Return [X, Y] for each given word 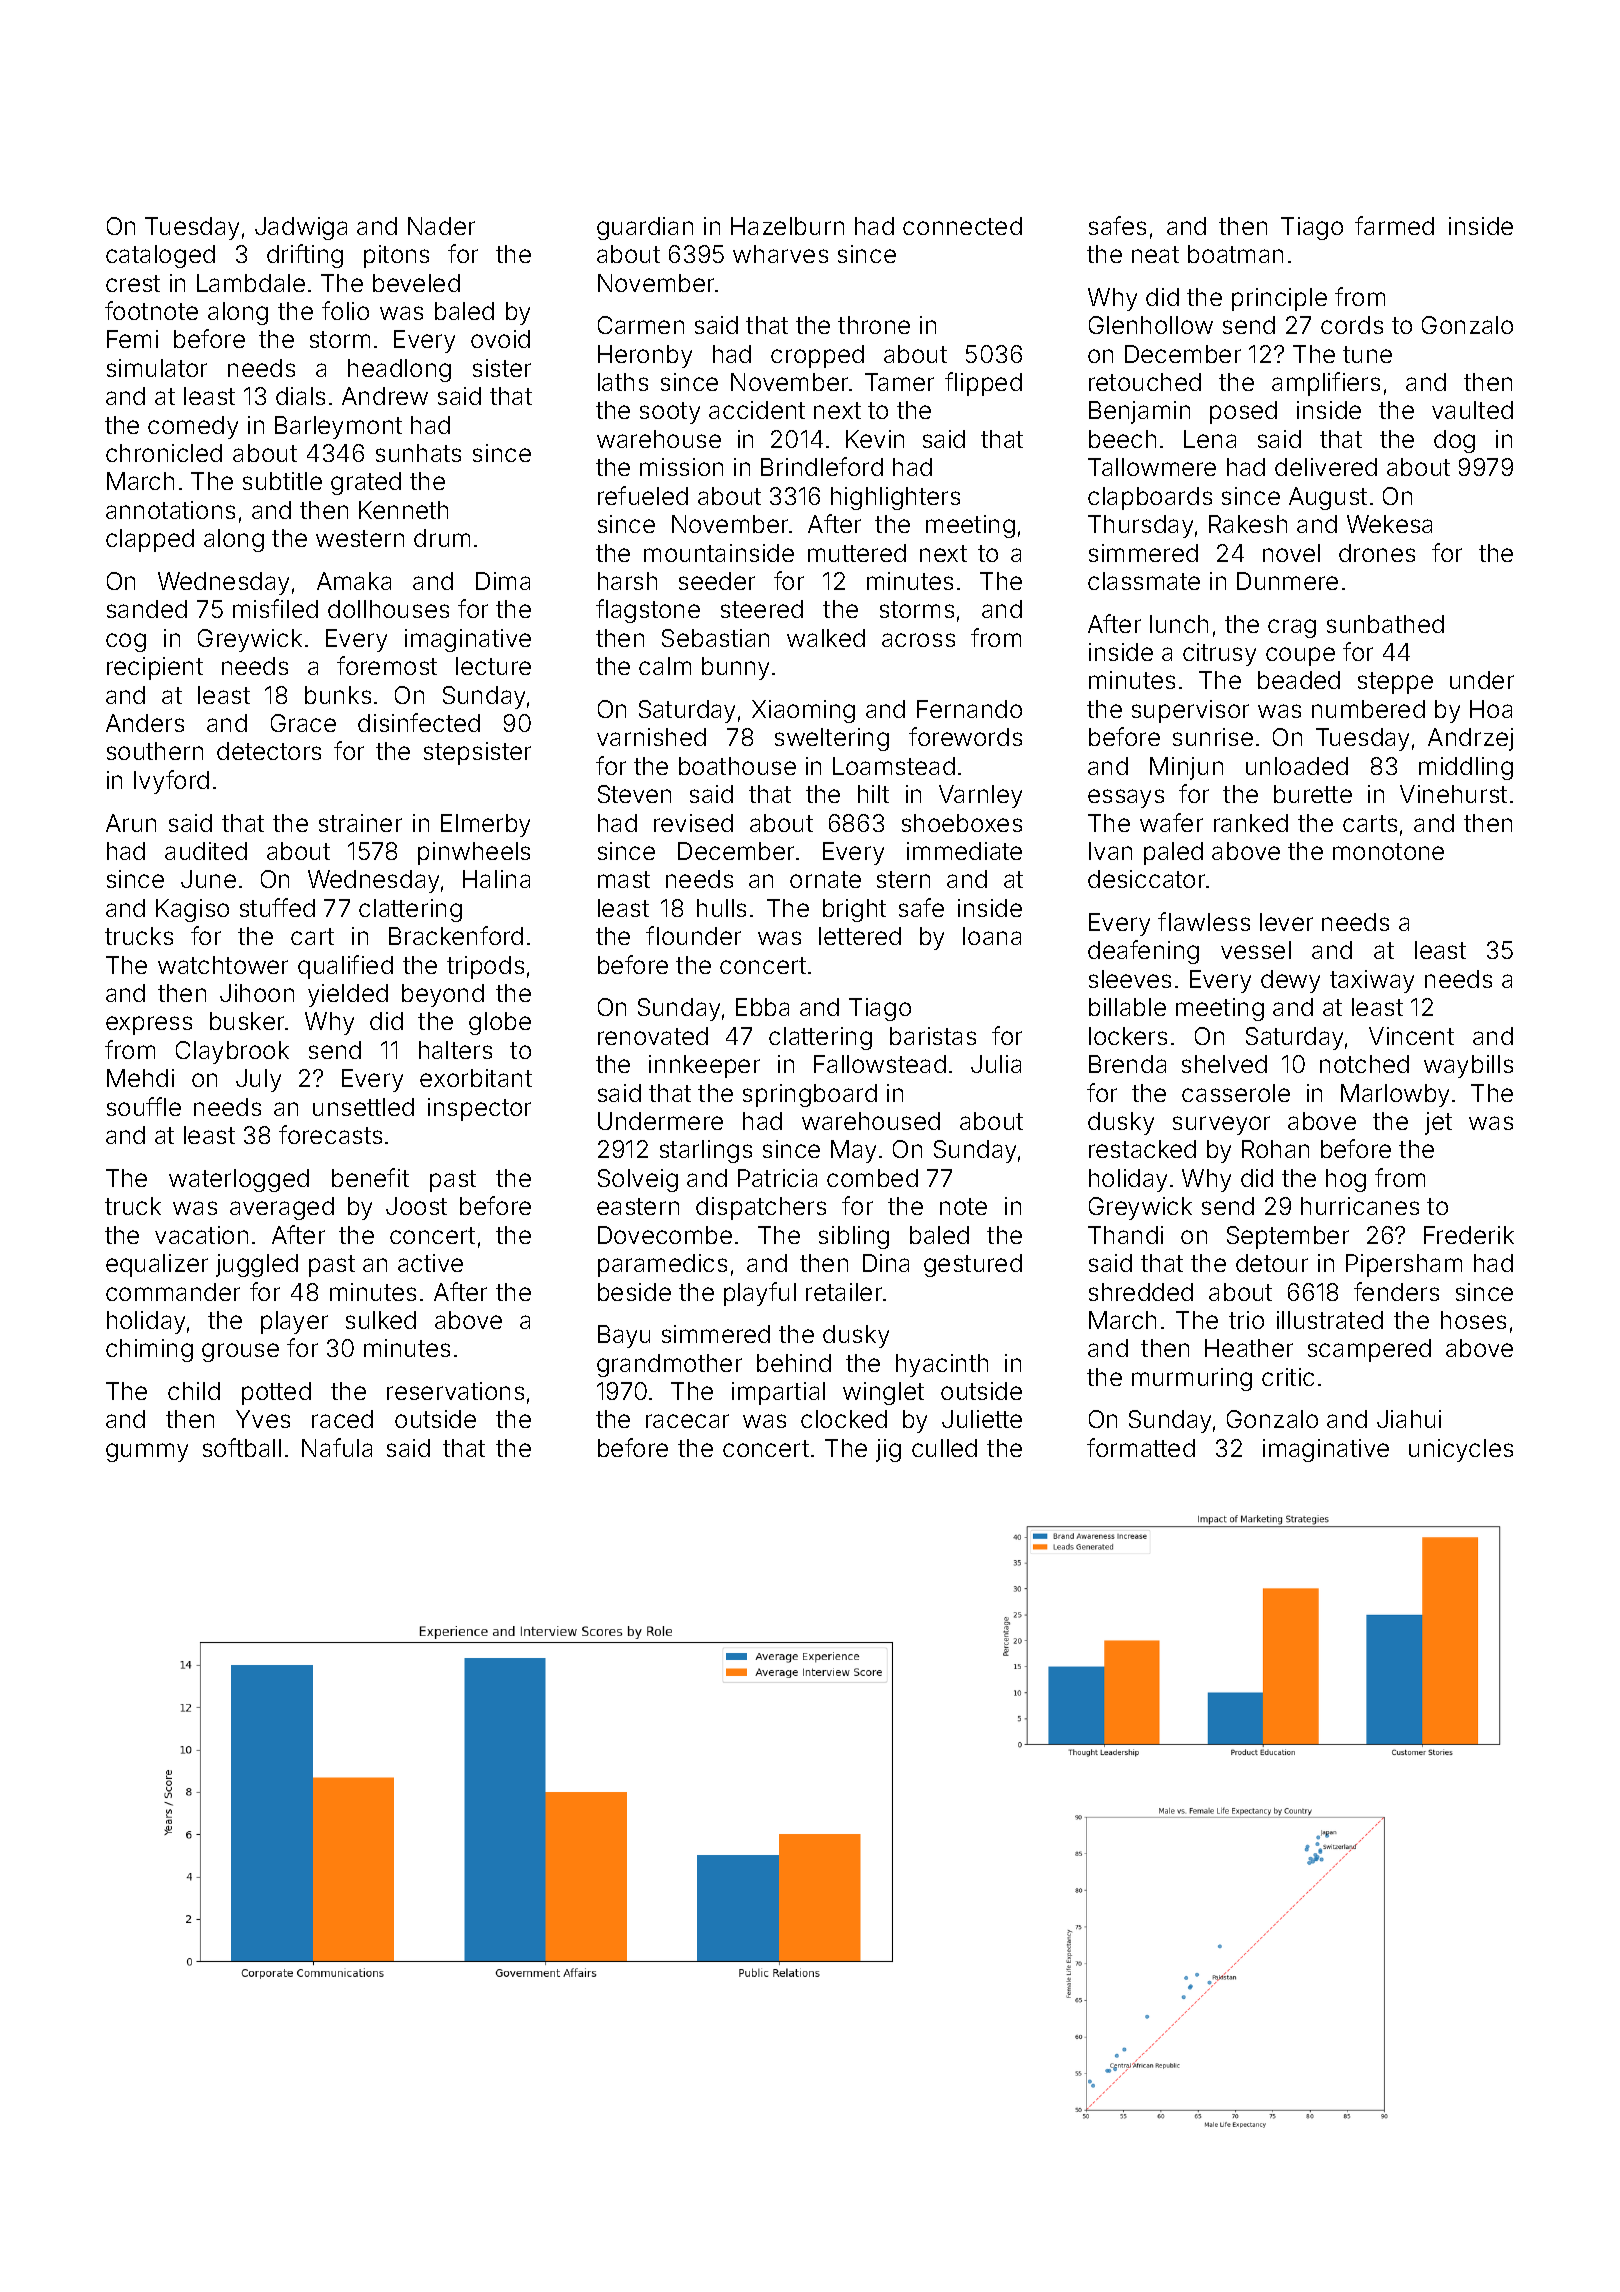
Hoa [1491, 709]
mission [681, 467]
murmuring [1192, 1379]
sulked [381, 1320]
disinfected [419, 722]
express [149, 1025]
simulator [157, 368]
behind [794, 1363]
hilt [873, 794]
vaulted [1472, 410]
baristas [933, 1036]
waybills [1468, 1066]
